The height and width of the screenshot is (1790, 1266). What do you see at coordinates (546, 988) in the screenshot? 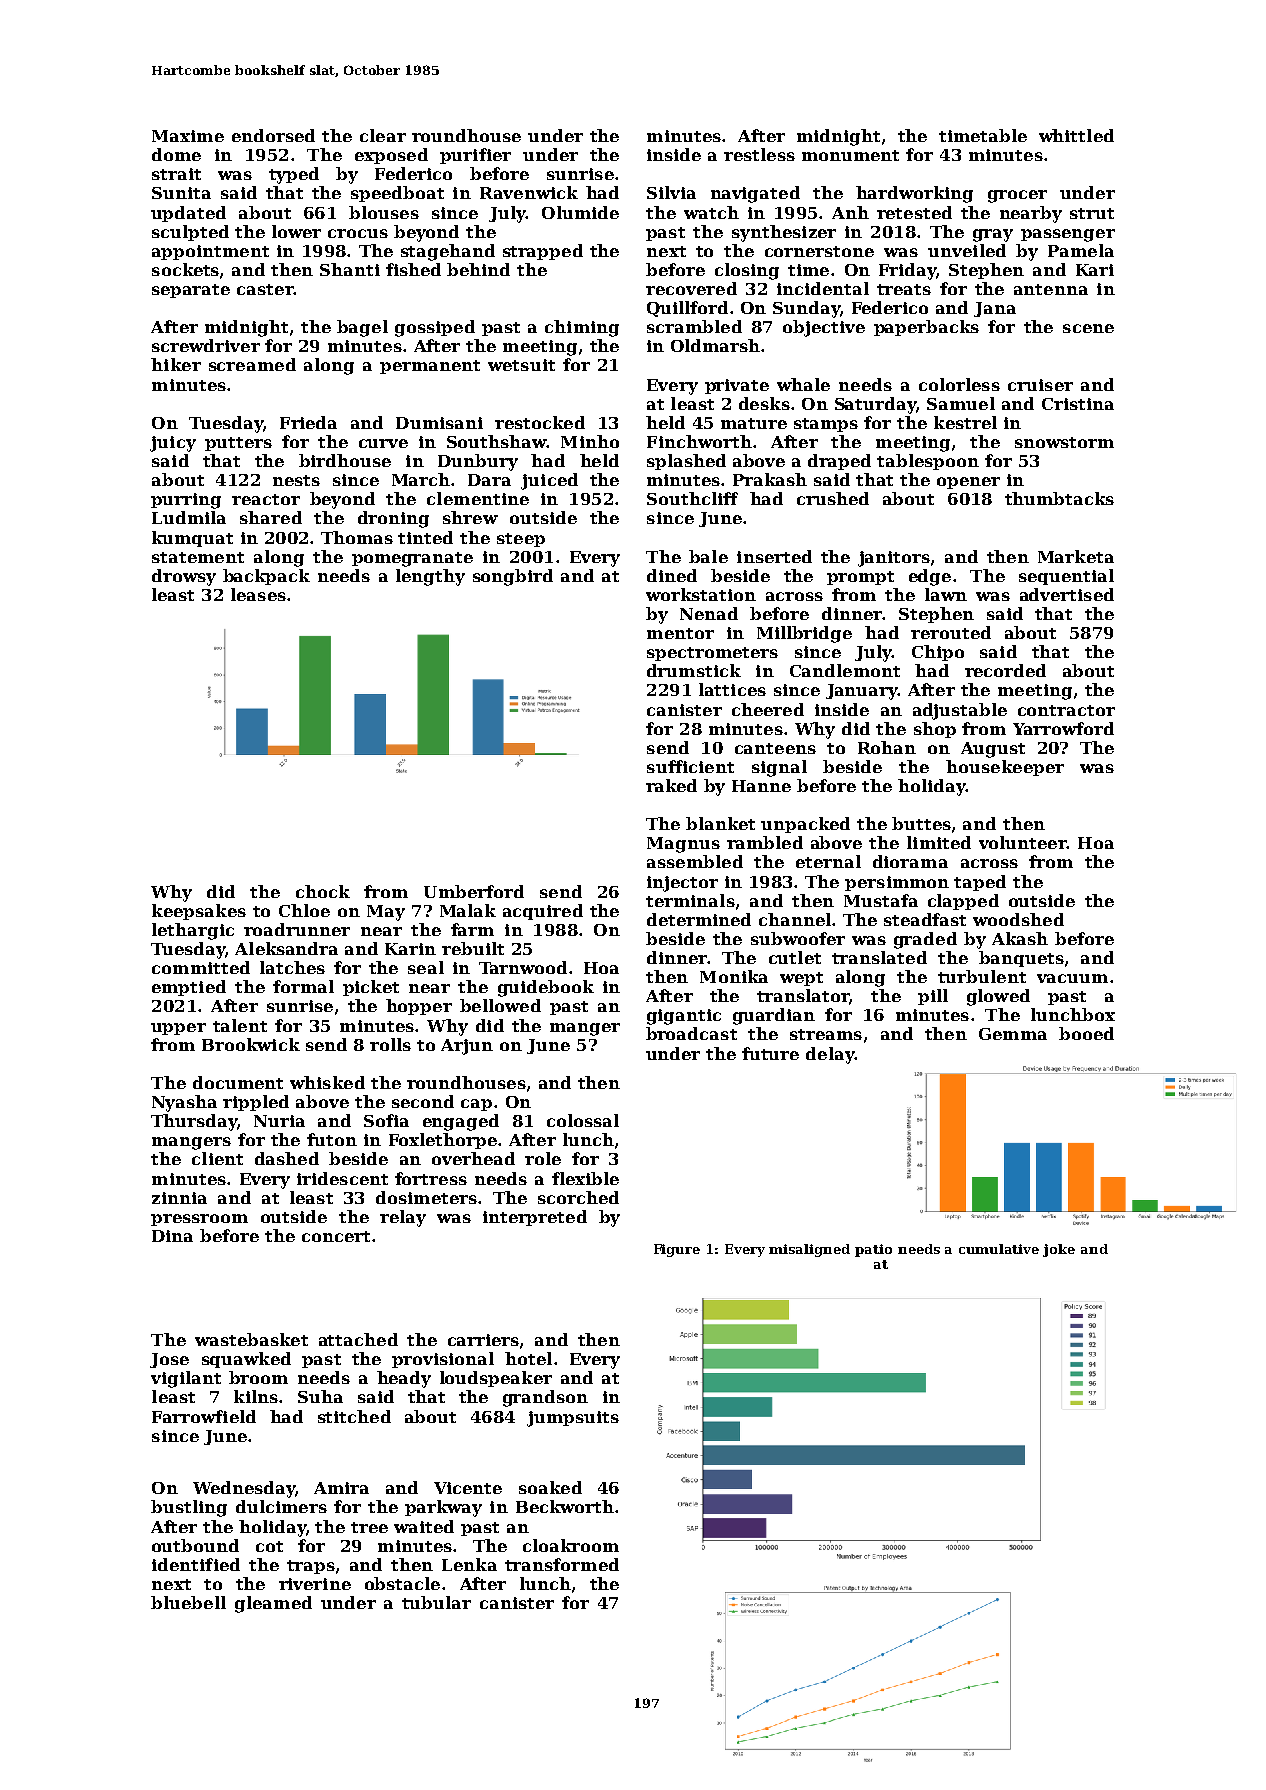
I see `guidebook` at bounding box center [546, 988].
